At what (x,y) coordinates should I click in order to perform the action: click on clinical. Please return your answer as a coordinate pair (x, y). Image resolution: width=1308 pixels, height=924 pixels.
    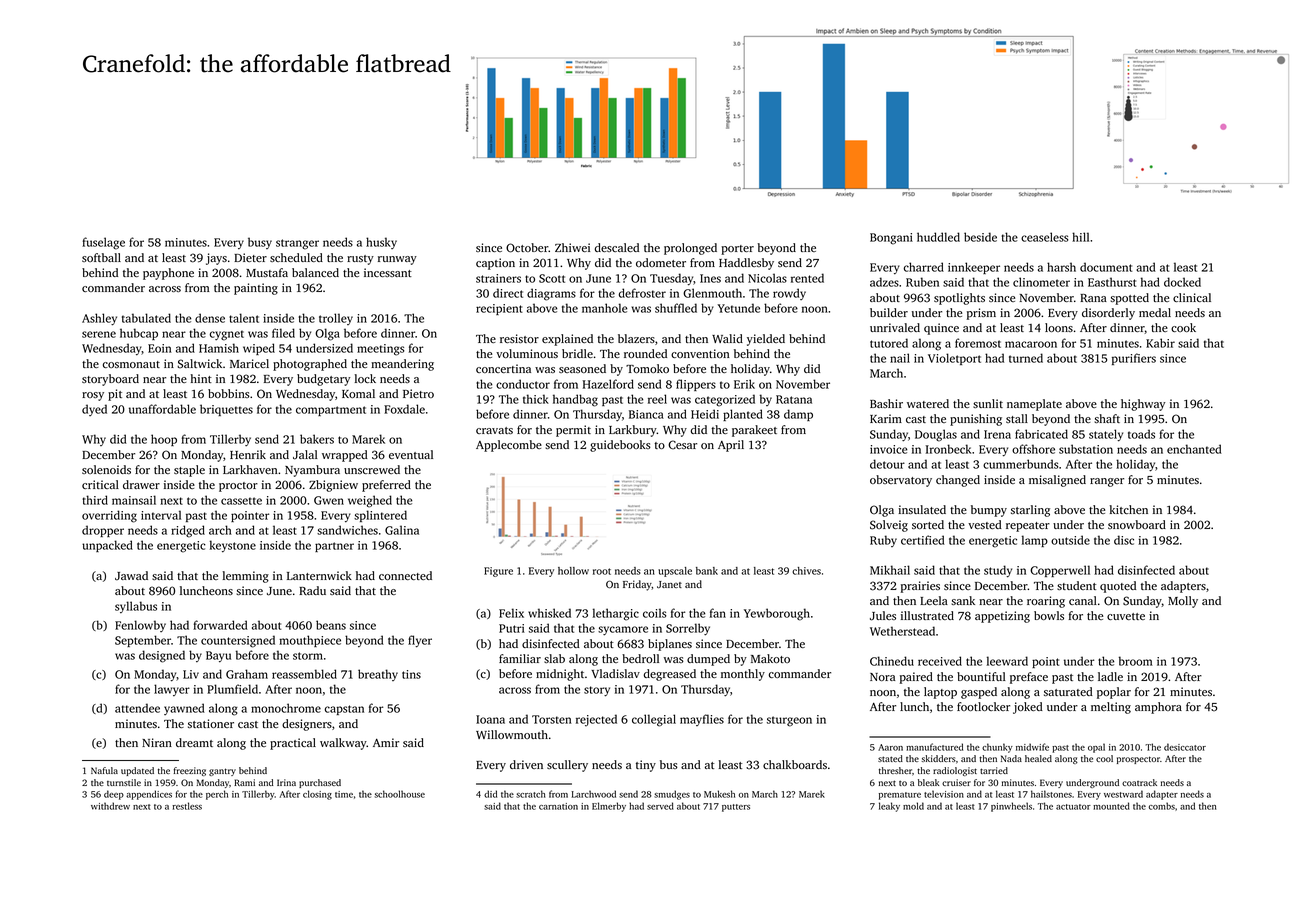
    Looking at the image, I should click on (1192, 297).
